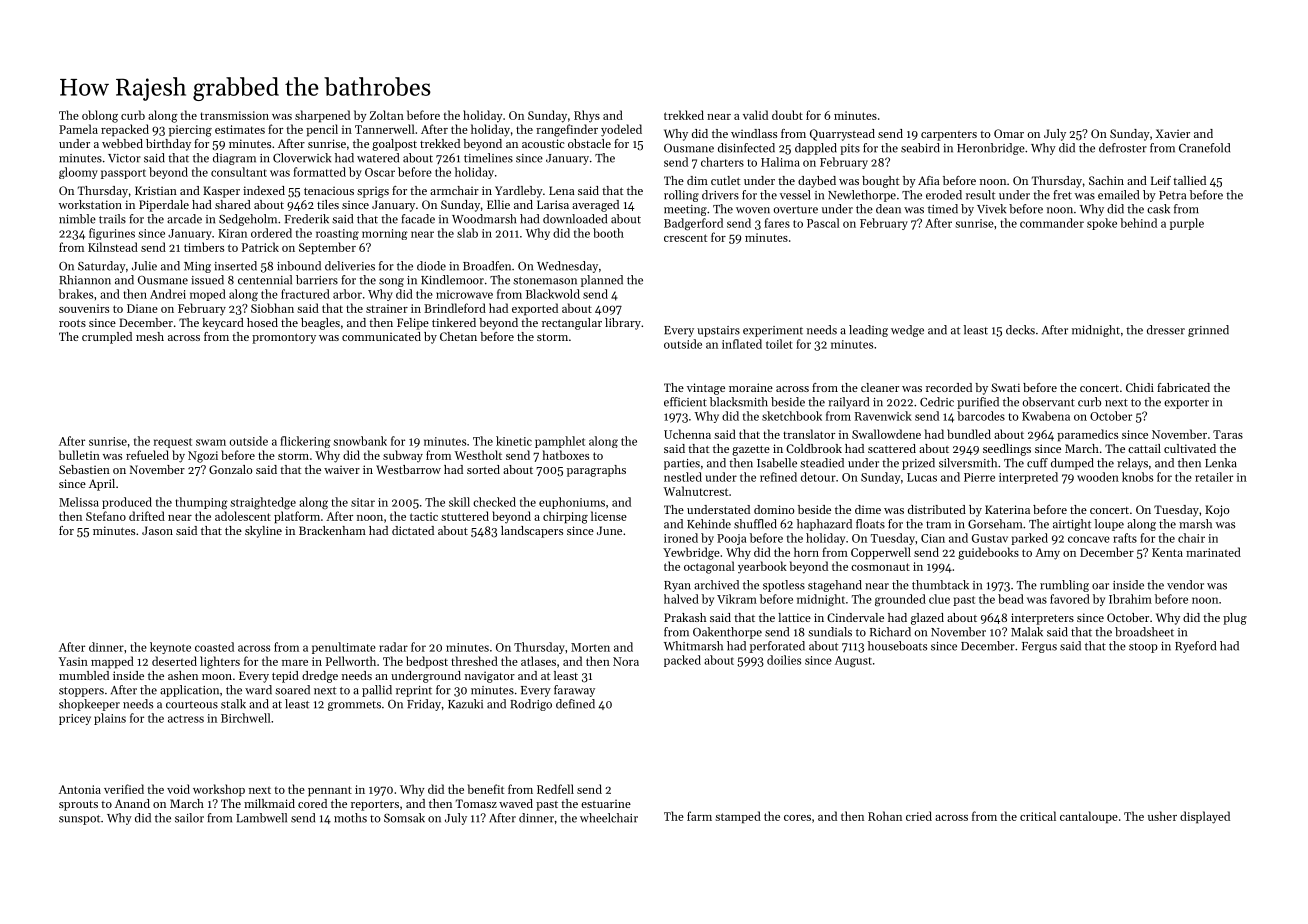 This document has height=924, width=1308. Describe the element at coordinates (157, 530) in the document. I see `Jason` at that location.
